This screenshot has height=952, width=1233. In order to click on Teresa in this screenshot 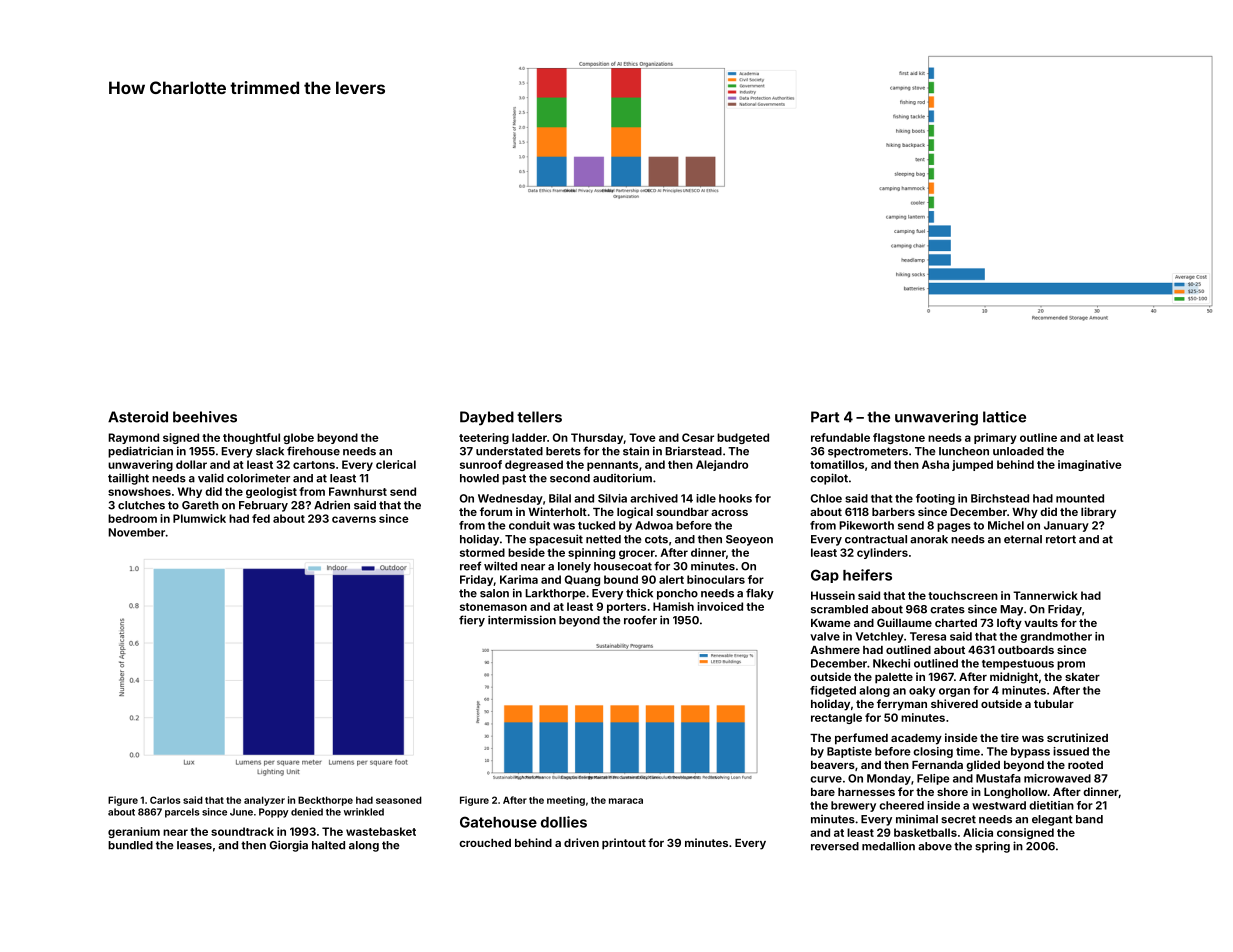, I will do `click(928, 636)`.
